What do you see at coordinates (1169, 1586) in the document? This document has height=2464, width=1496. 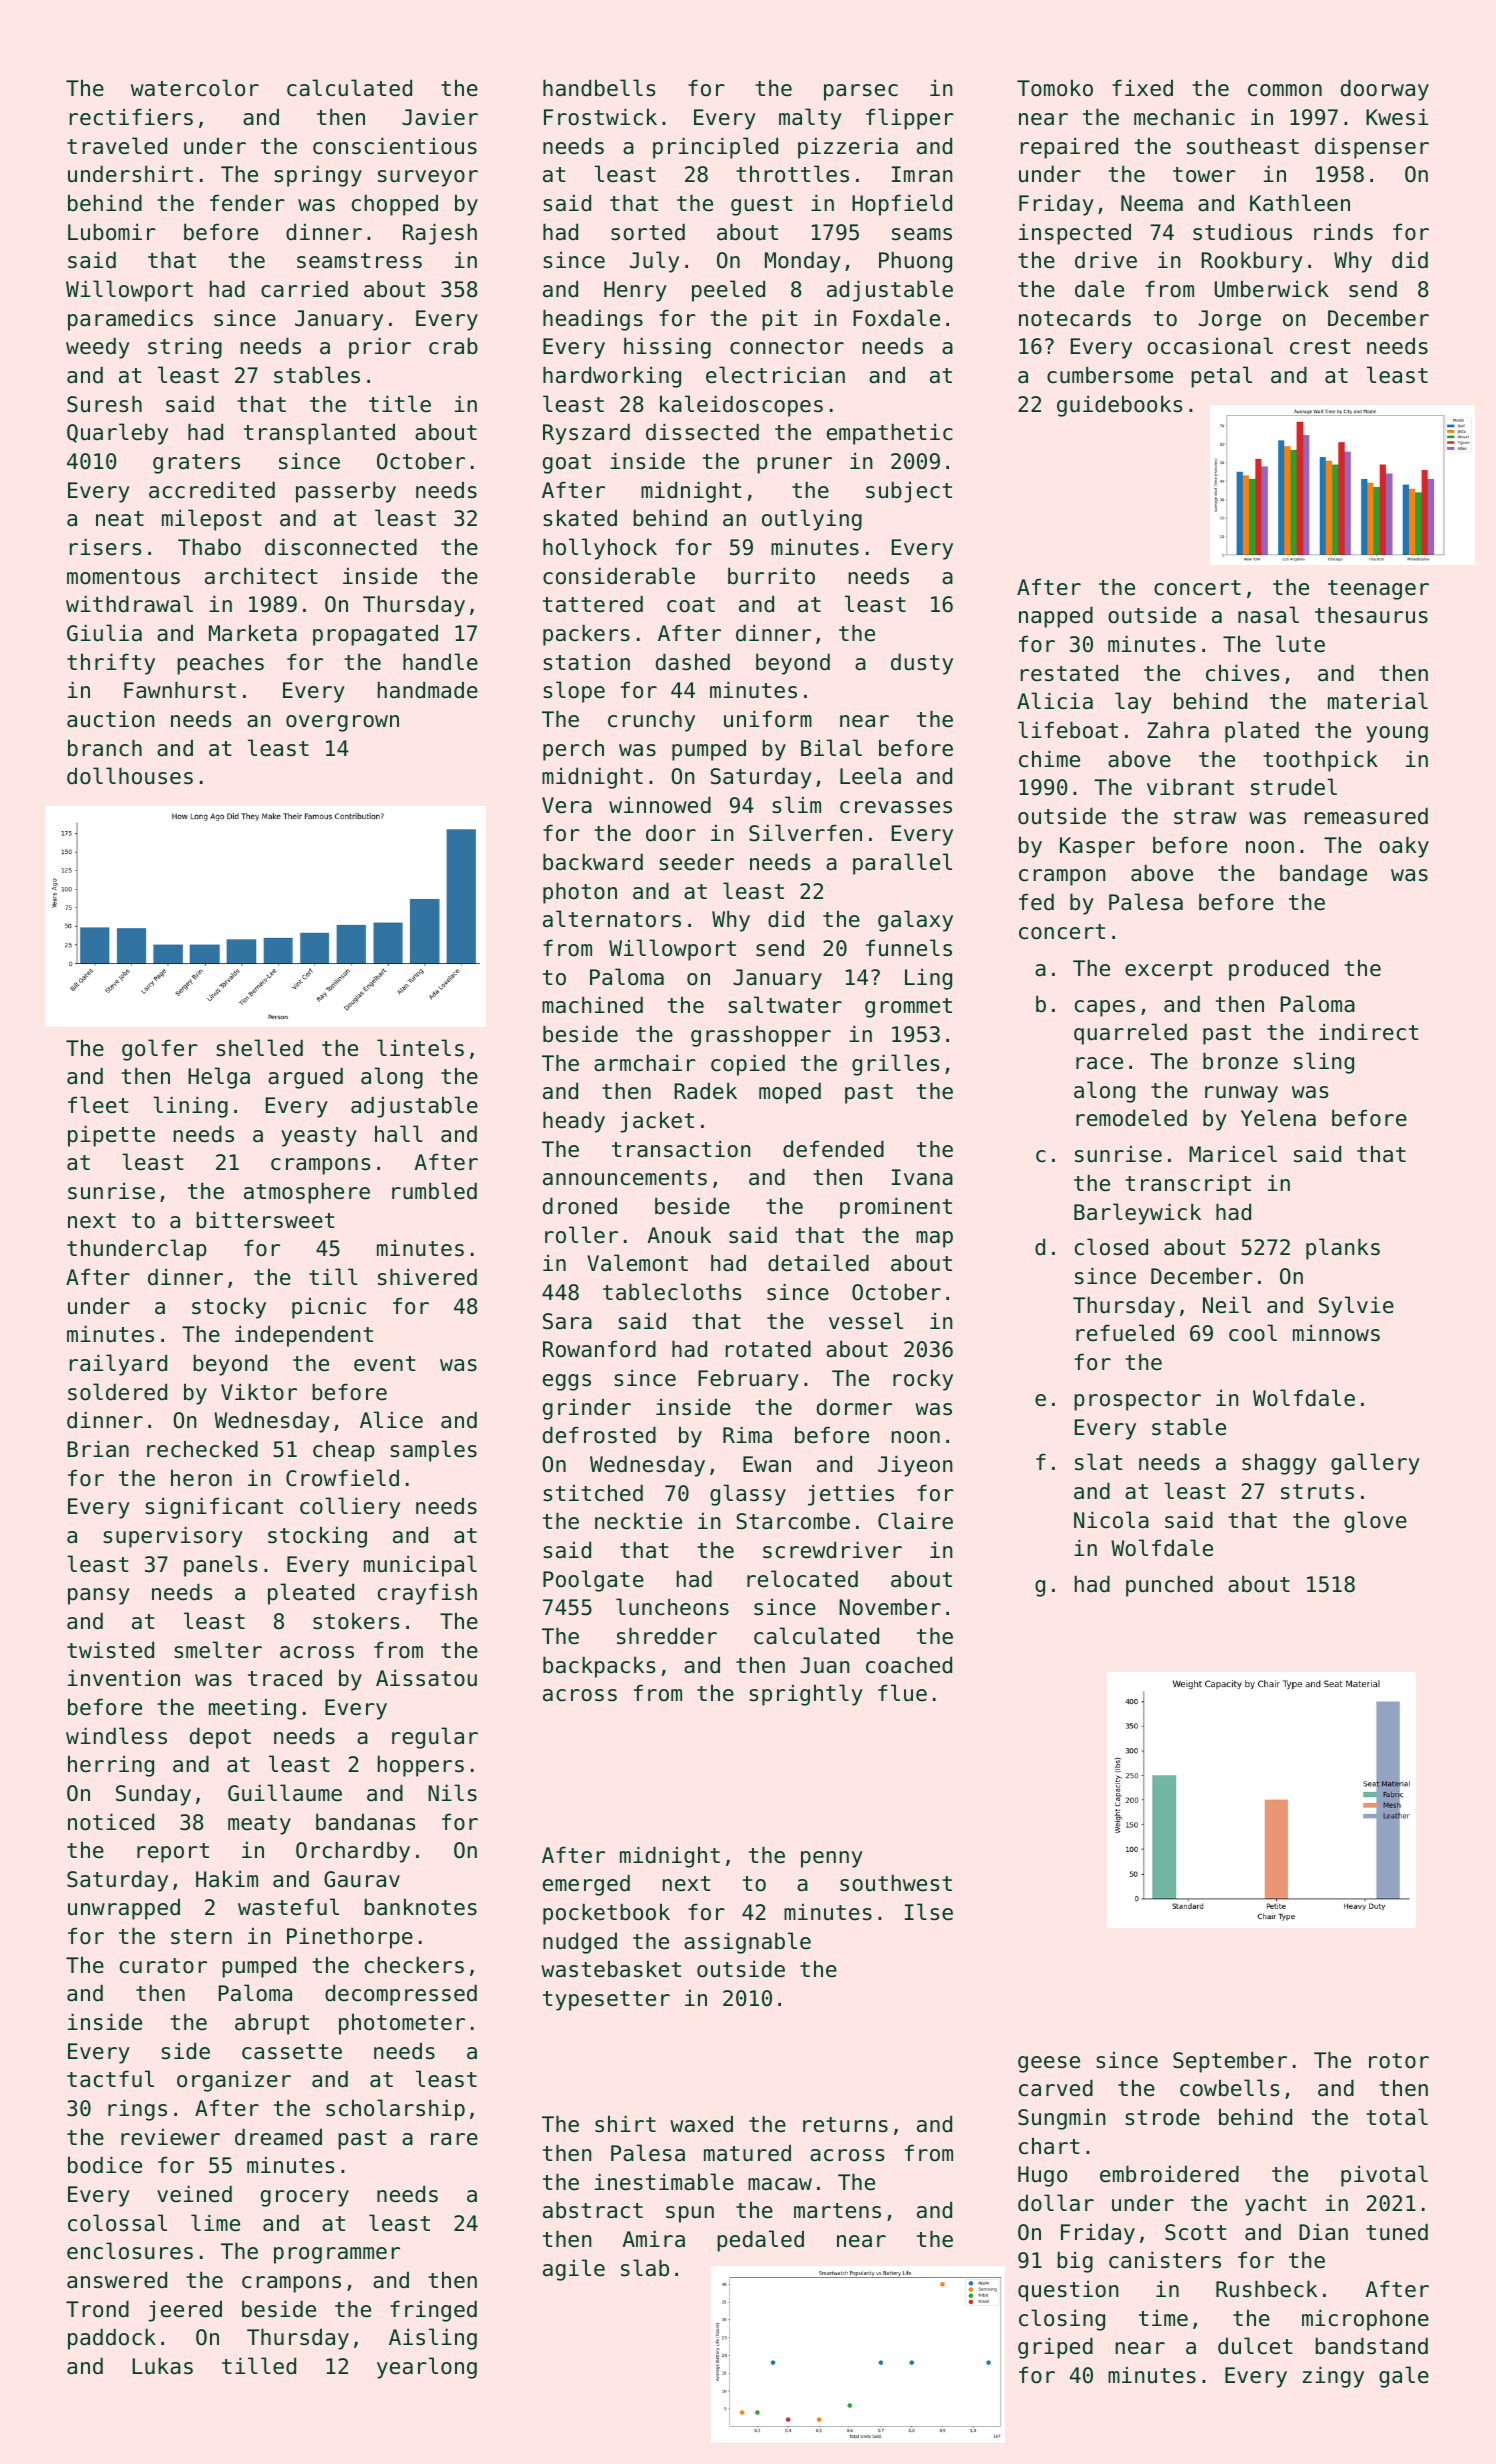 I see `punched` at bounding box center [1169, 1586].
